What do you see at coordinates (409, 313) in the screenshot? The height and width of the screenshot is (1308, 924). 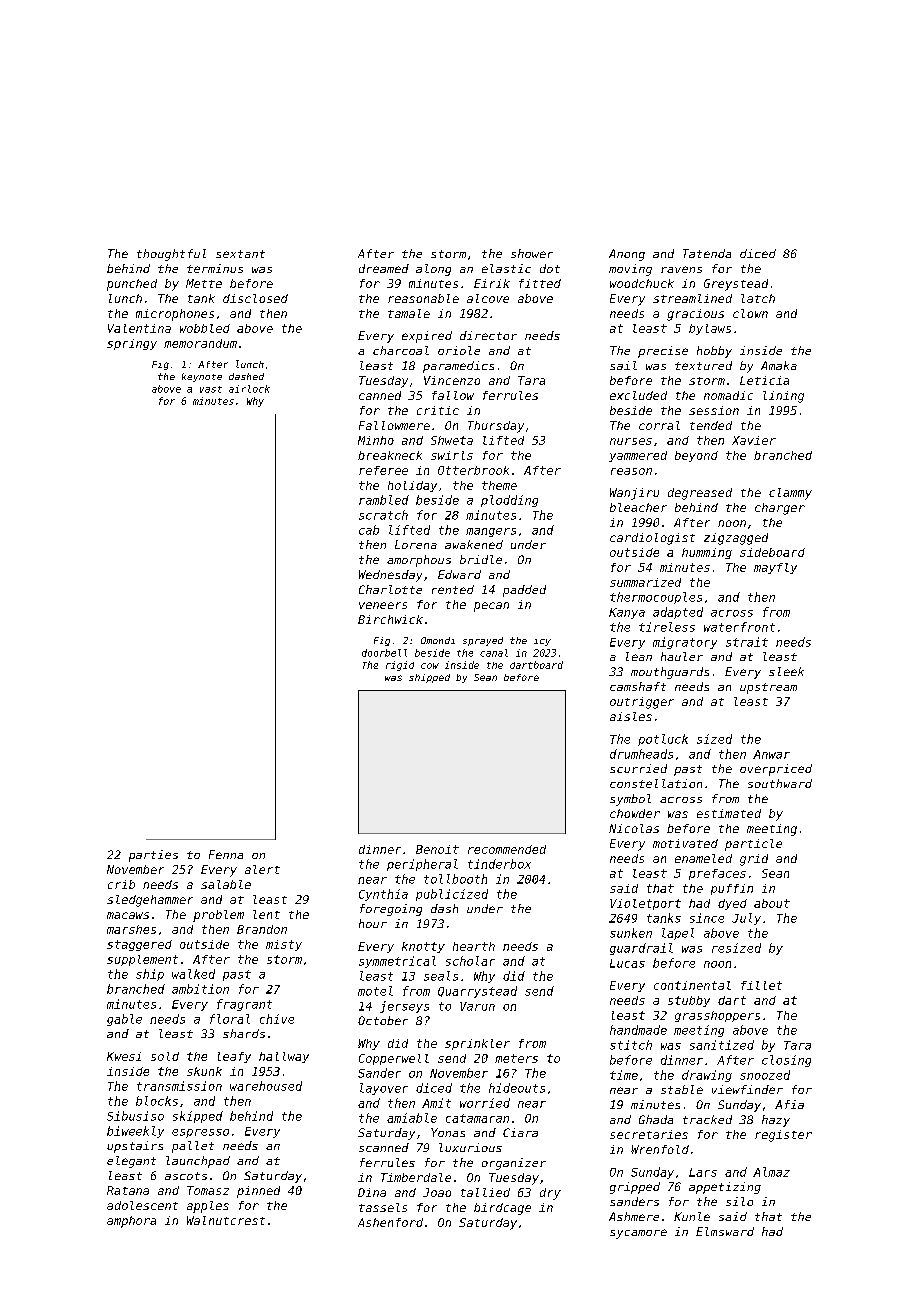 I see `tamale` at bounding box center [409, 313].
